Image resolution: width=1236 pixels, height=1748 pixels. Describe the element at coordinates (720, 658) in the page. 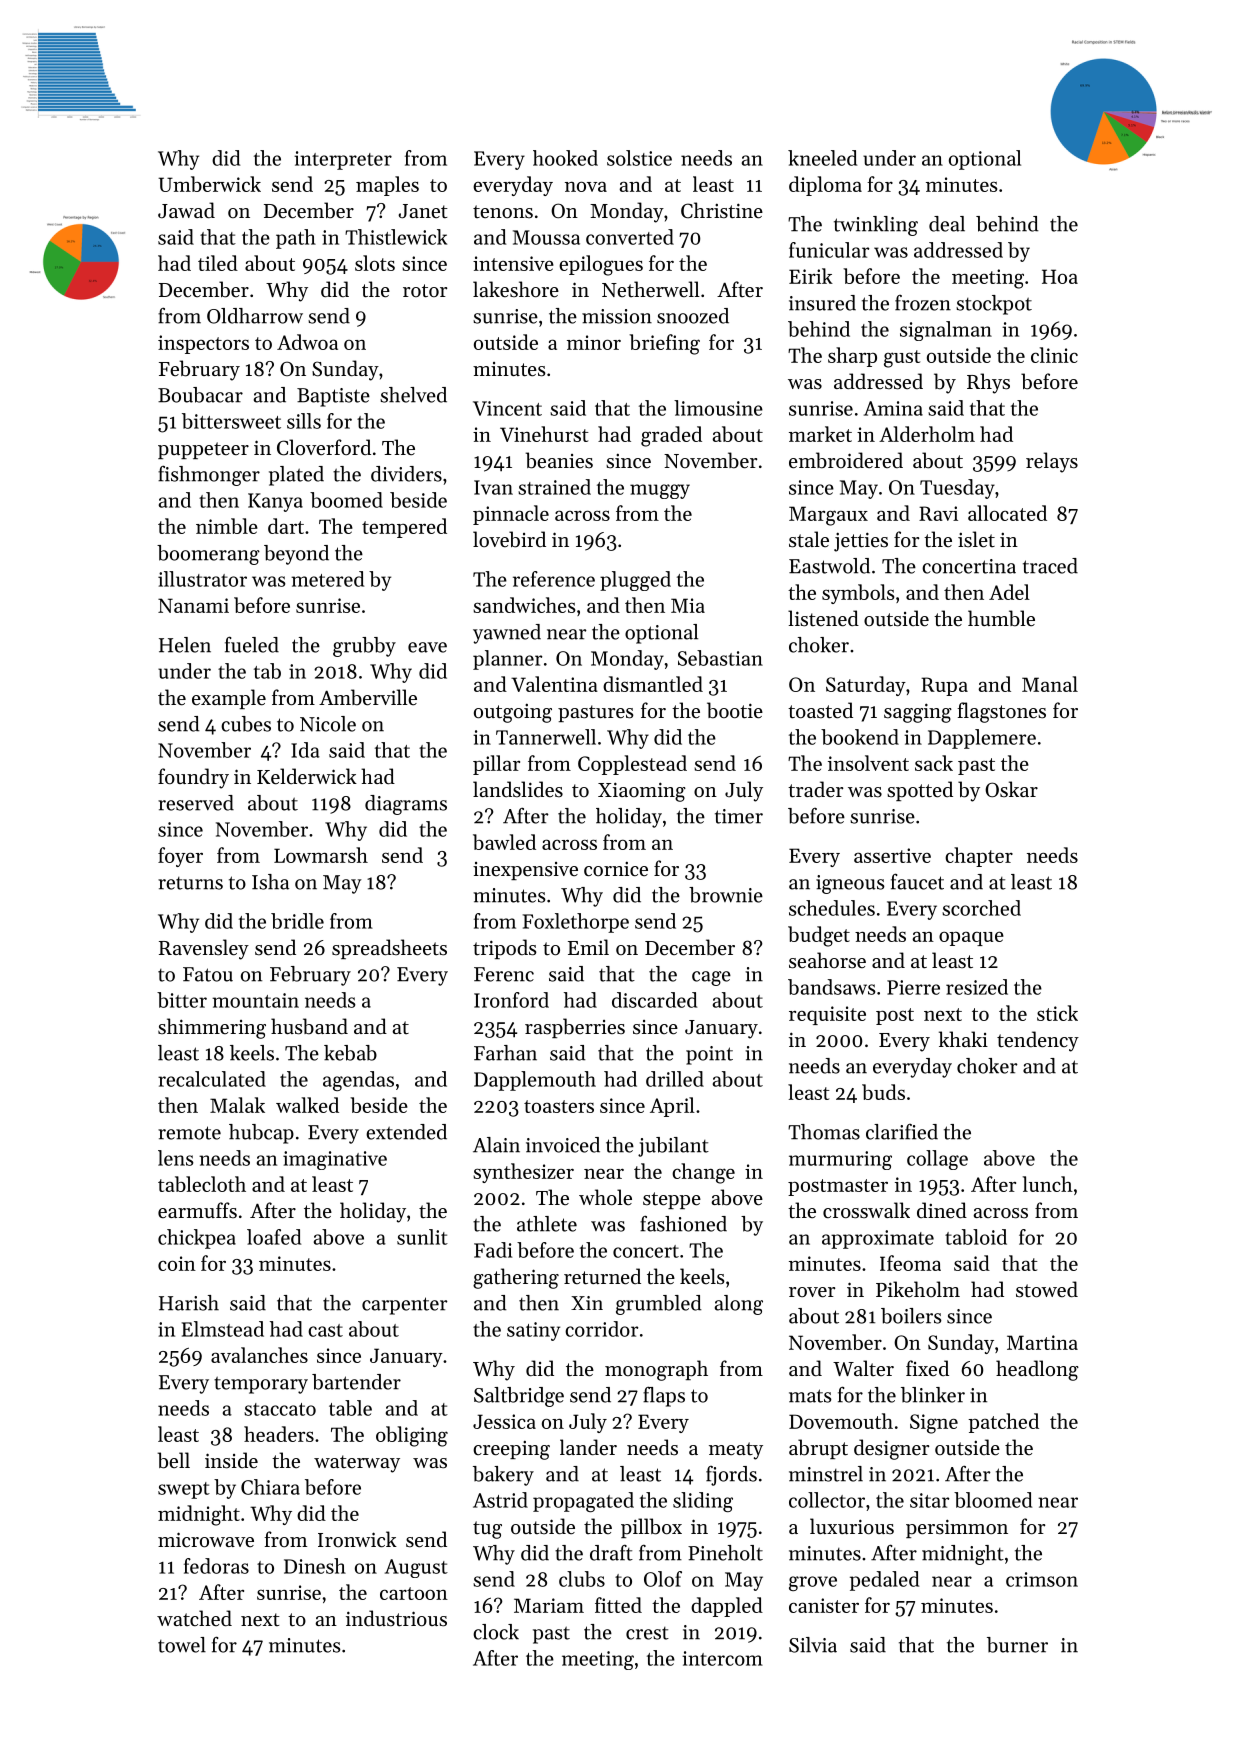

I see `Sebastian` at that location.
